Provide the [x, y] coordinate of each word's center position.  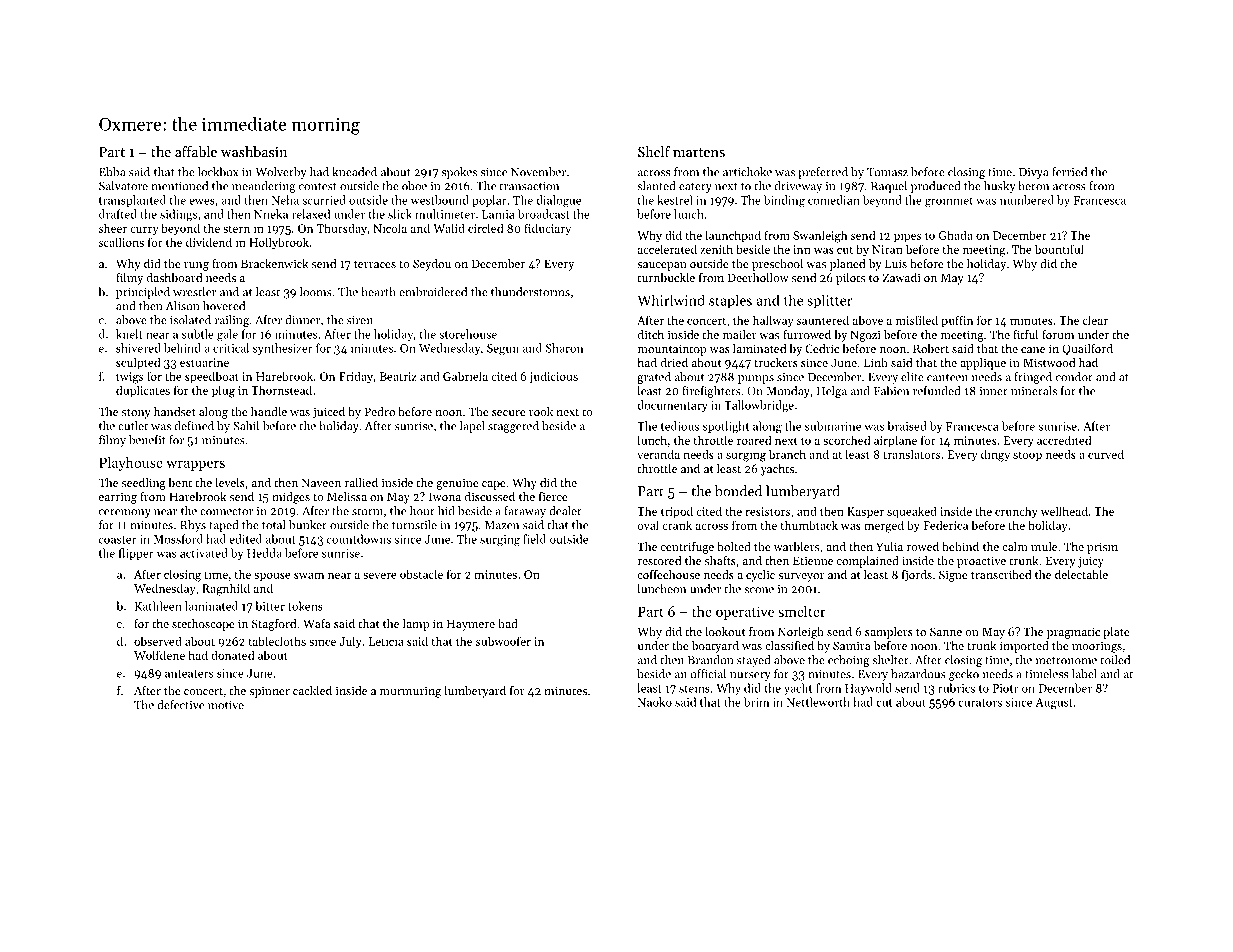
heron [1033, 186]
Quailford [1087, 350]
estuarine [204, 362]
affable [196, 151]
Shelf [654, 151]
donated [232, 655]
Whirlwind [671, 300]
